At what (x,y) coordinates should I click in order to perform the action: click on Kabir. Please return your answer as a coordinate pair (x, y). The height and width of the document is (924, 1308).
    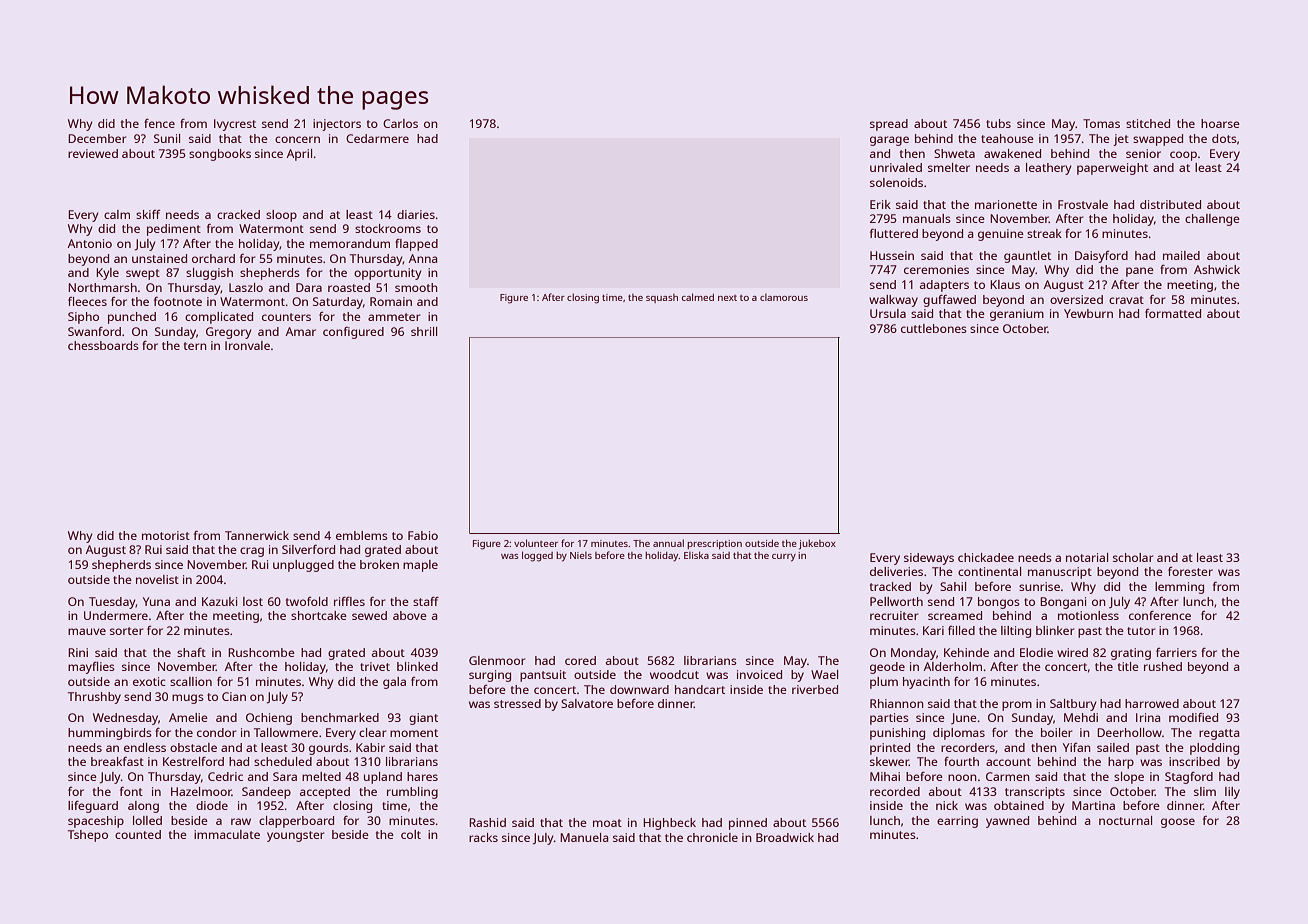
    Looking at the image, I should click on (370, 747).
